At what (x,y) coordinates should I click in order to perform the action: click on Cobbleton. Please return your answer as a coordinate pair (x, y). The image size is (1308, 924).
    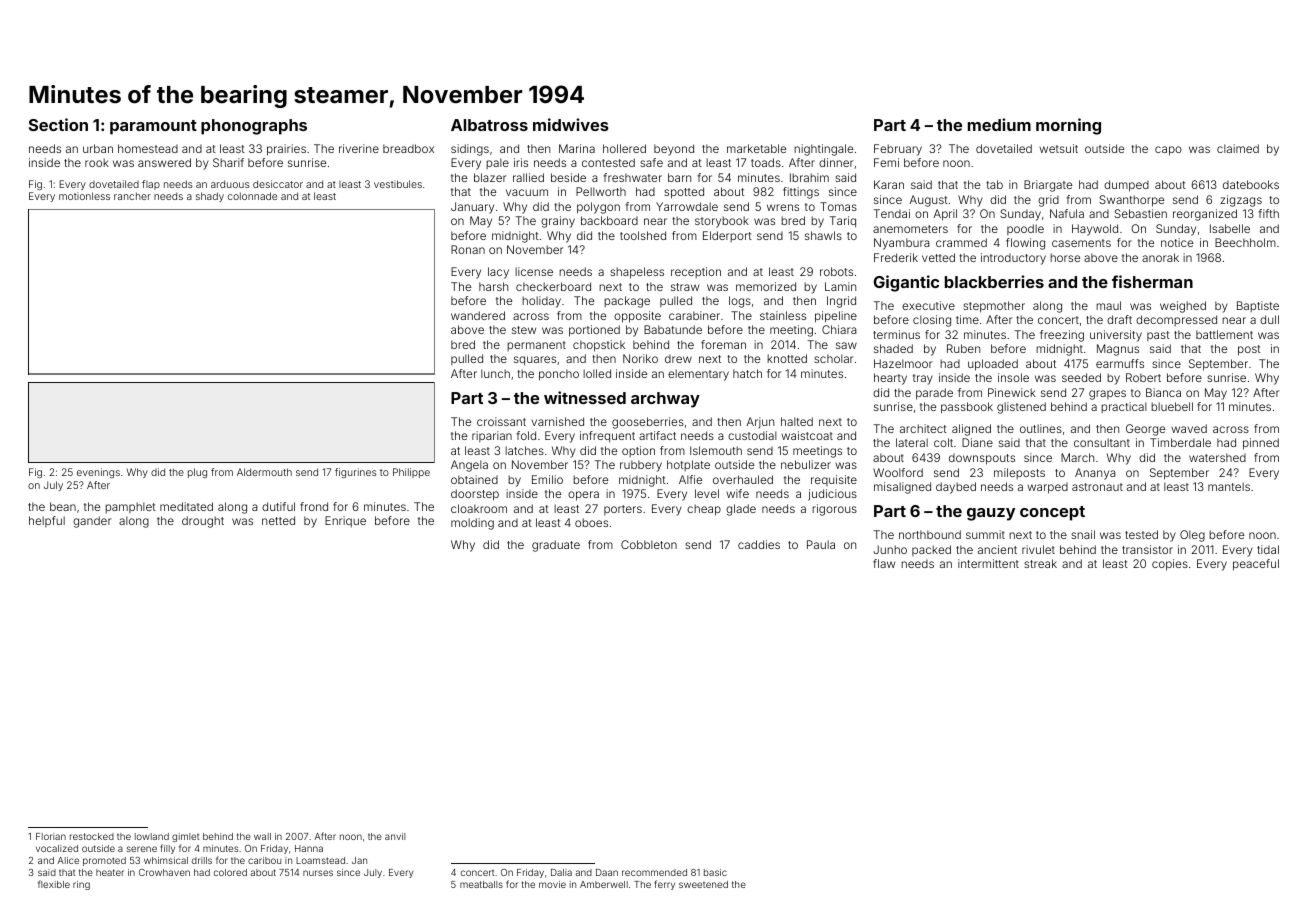
    Looking at the image, I should click on (649, 544).
